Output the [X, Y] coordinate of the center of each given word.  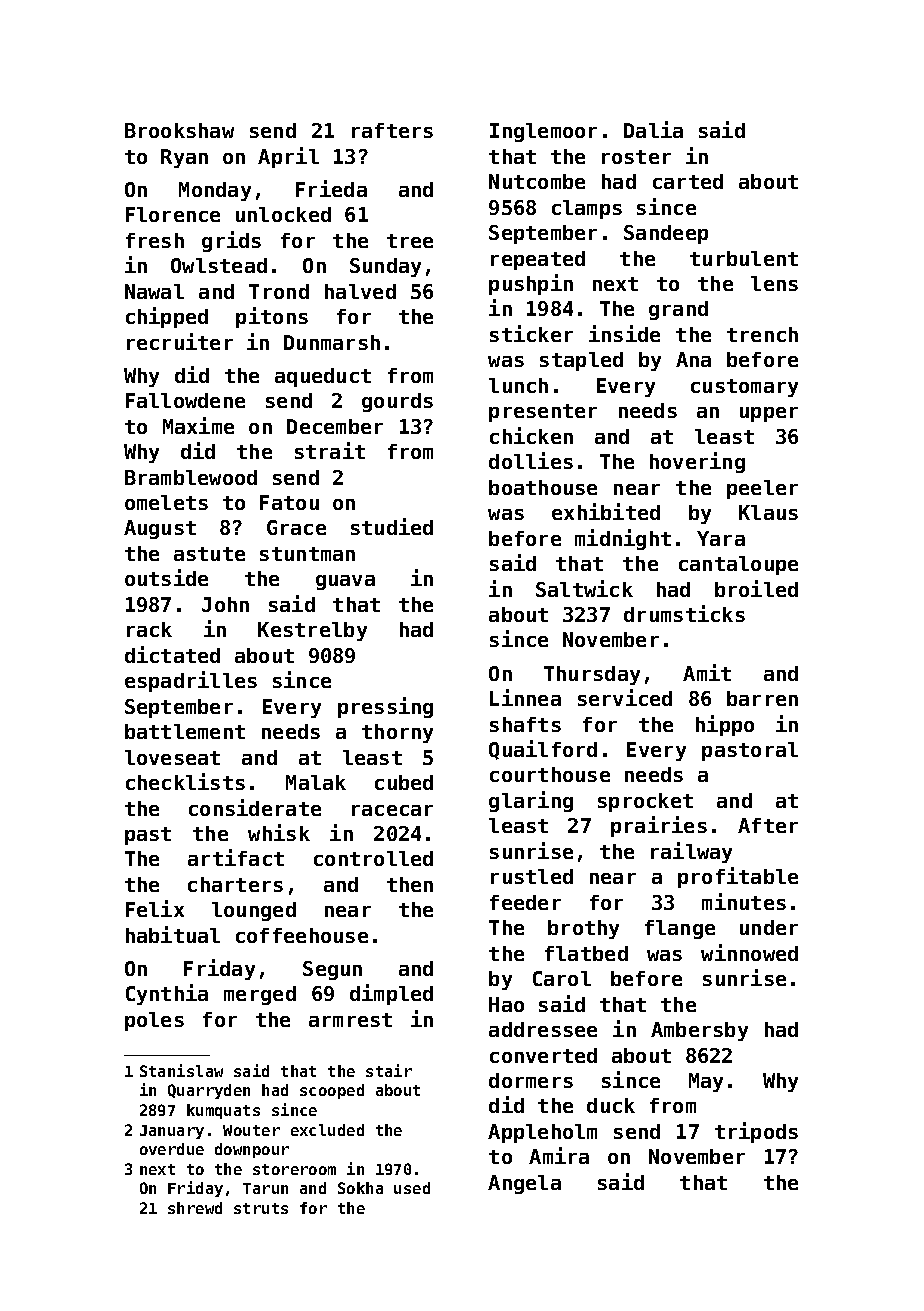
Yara [721, 538]
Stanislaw [181, 1070]
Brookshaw [179, 130]
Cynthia [167, 994]
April [288, 157]
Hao [506, 1004]
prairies [659, 826]
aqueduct [323, 377]
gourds [397, 402]
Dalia [653, 129]
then [410, 884]
